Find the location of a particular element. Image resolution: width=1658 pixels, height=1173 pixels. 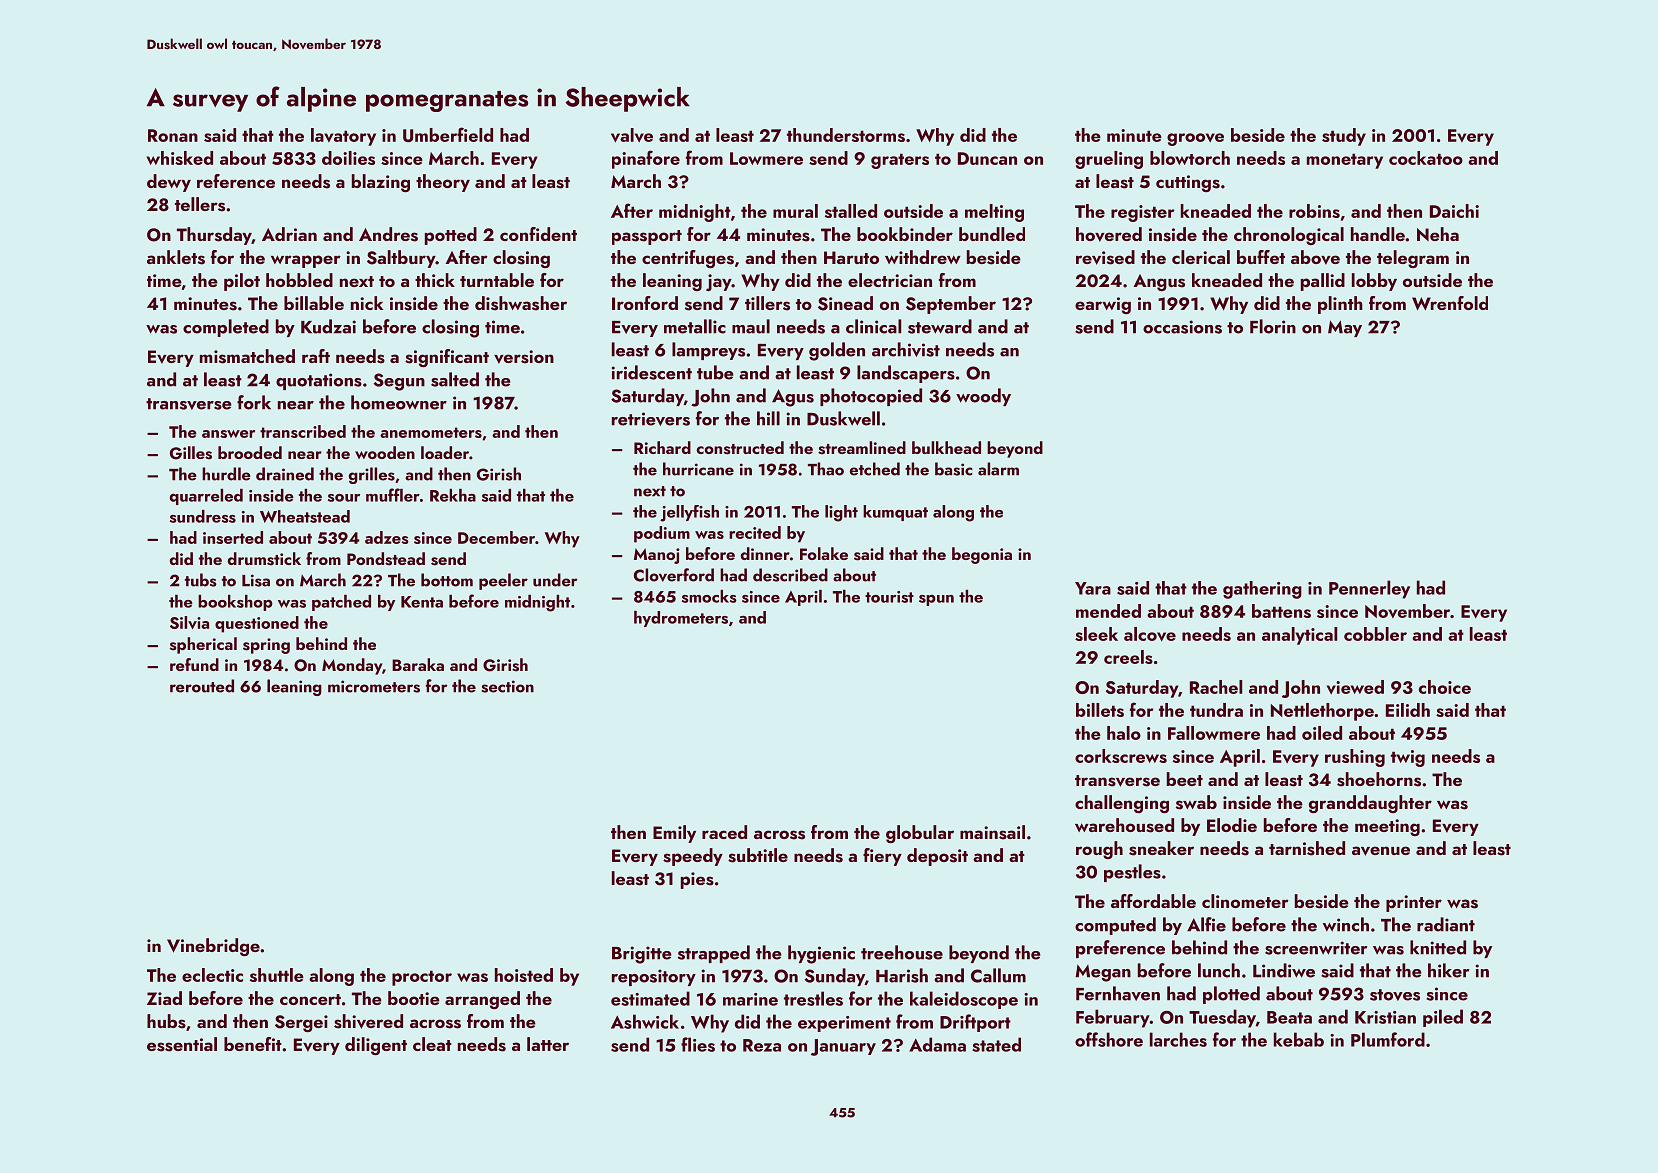

Ziad is located at coordinates (164, 998).
